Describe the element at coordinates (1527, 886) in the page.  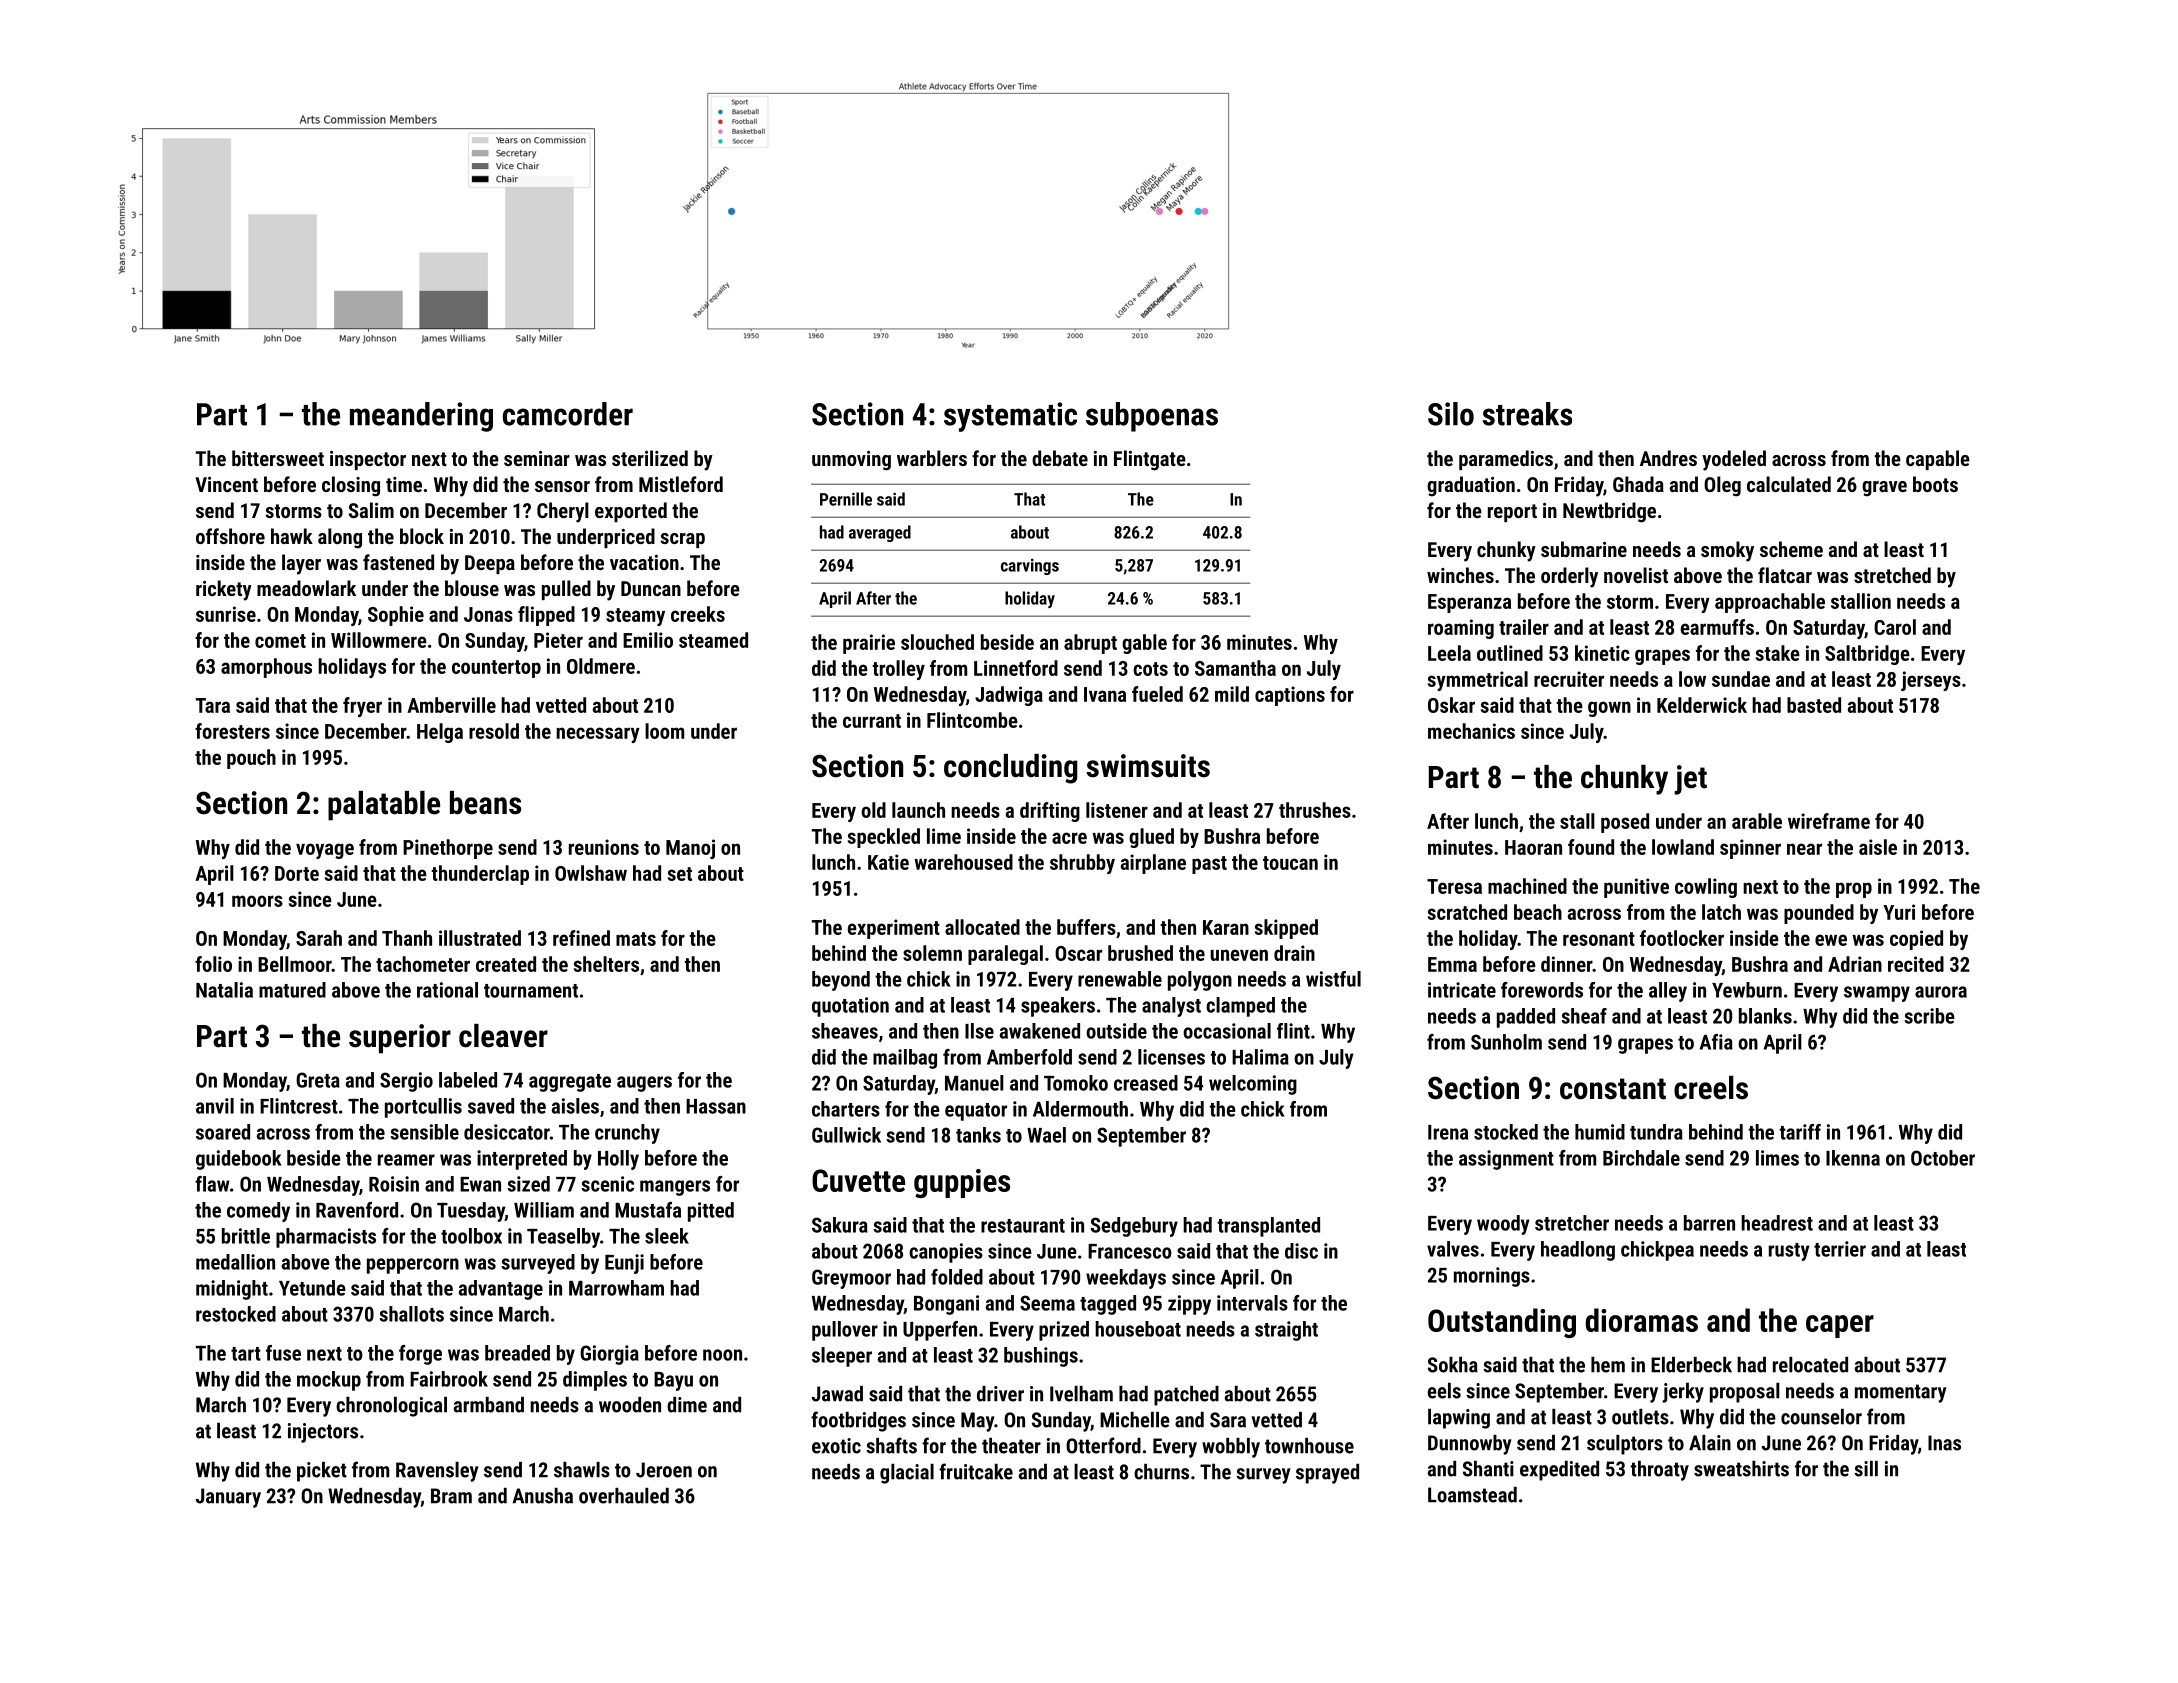
I see `machined` at that location.
